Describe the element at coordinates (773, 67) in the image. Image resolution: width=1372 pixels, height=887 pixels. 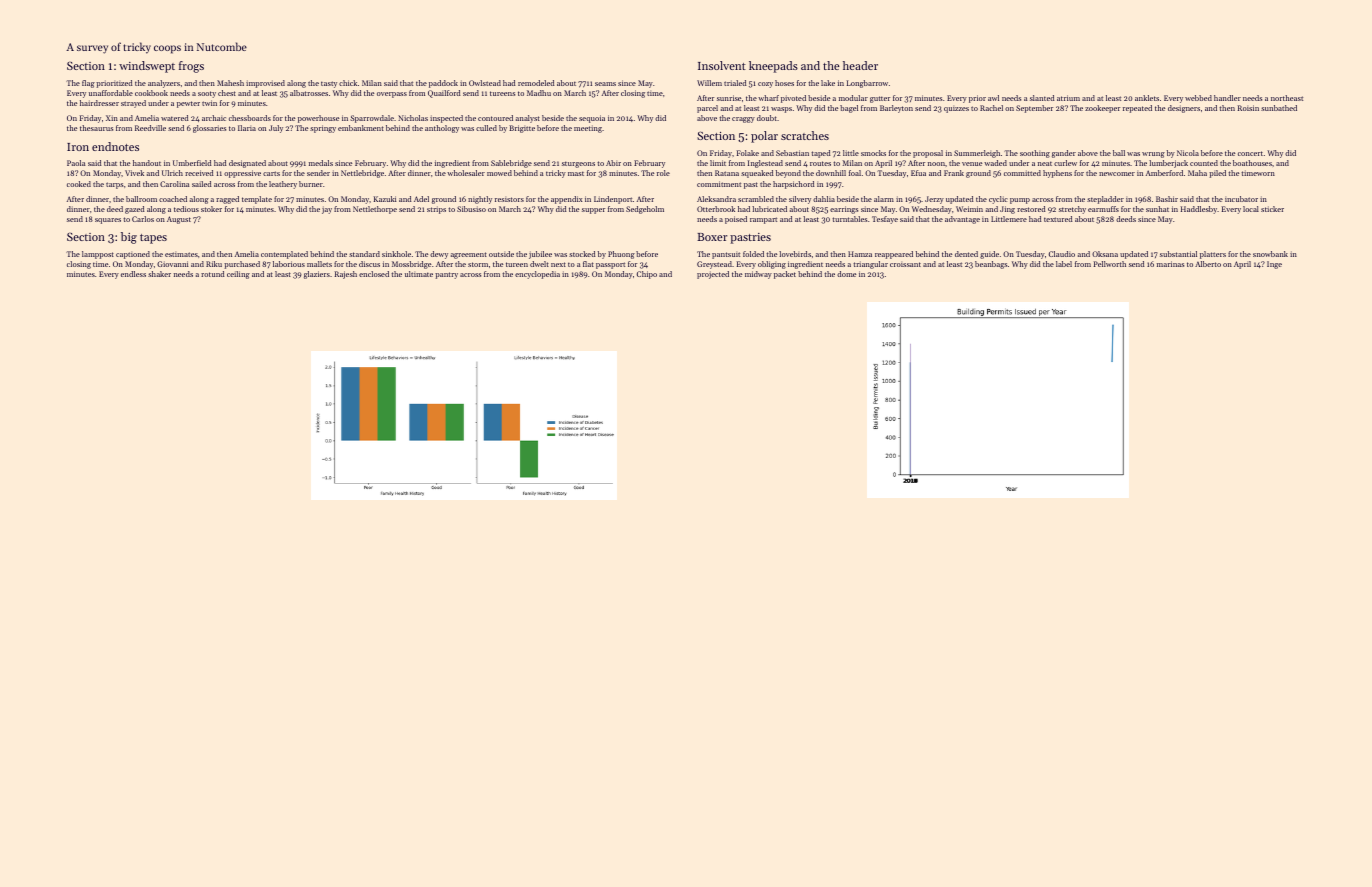
I see `kneepads` at that location.
